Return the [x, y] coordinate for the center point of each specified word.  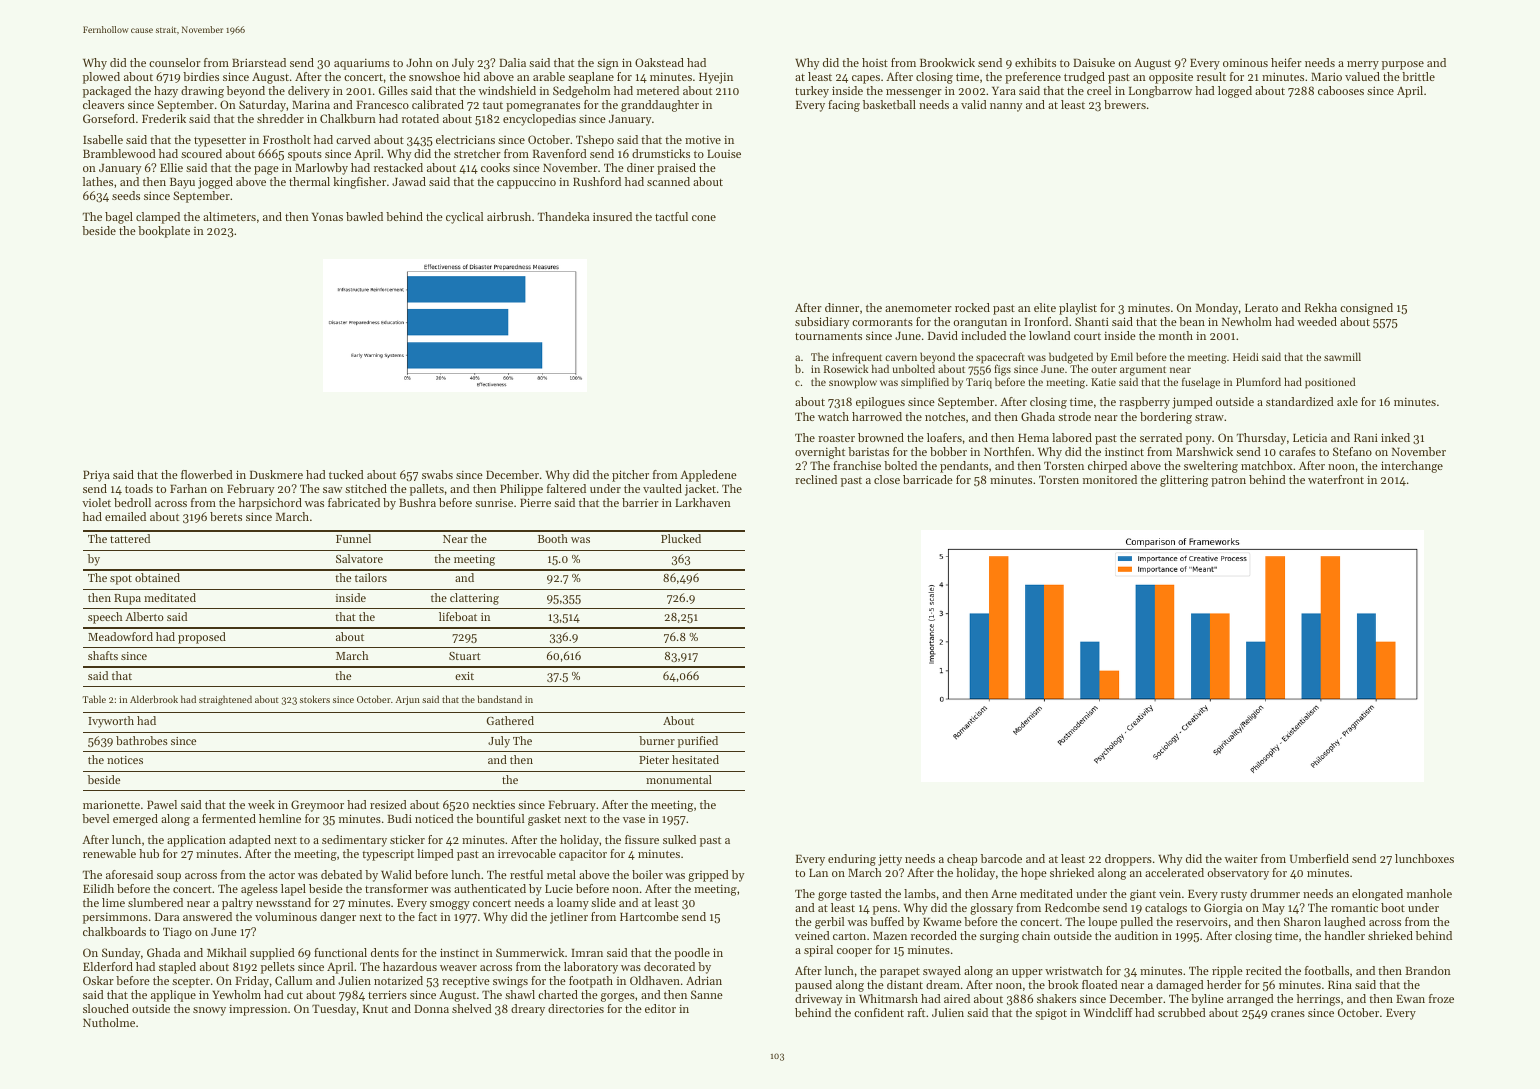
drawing [202, 92]
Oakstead [659, 62]
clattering [474, 599]
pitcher [630, 476]
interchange [1412, 467]
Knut [375, 1009]
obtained [157, 577]
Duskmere [276, 474]
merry [1363, 65]
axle [1347, 401]
